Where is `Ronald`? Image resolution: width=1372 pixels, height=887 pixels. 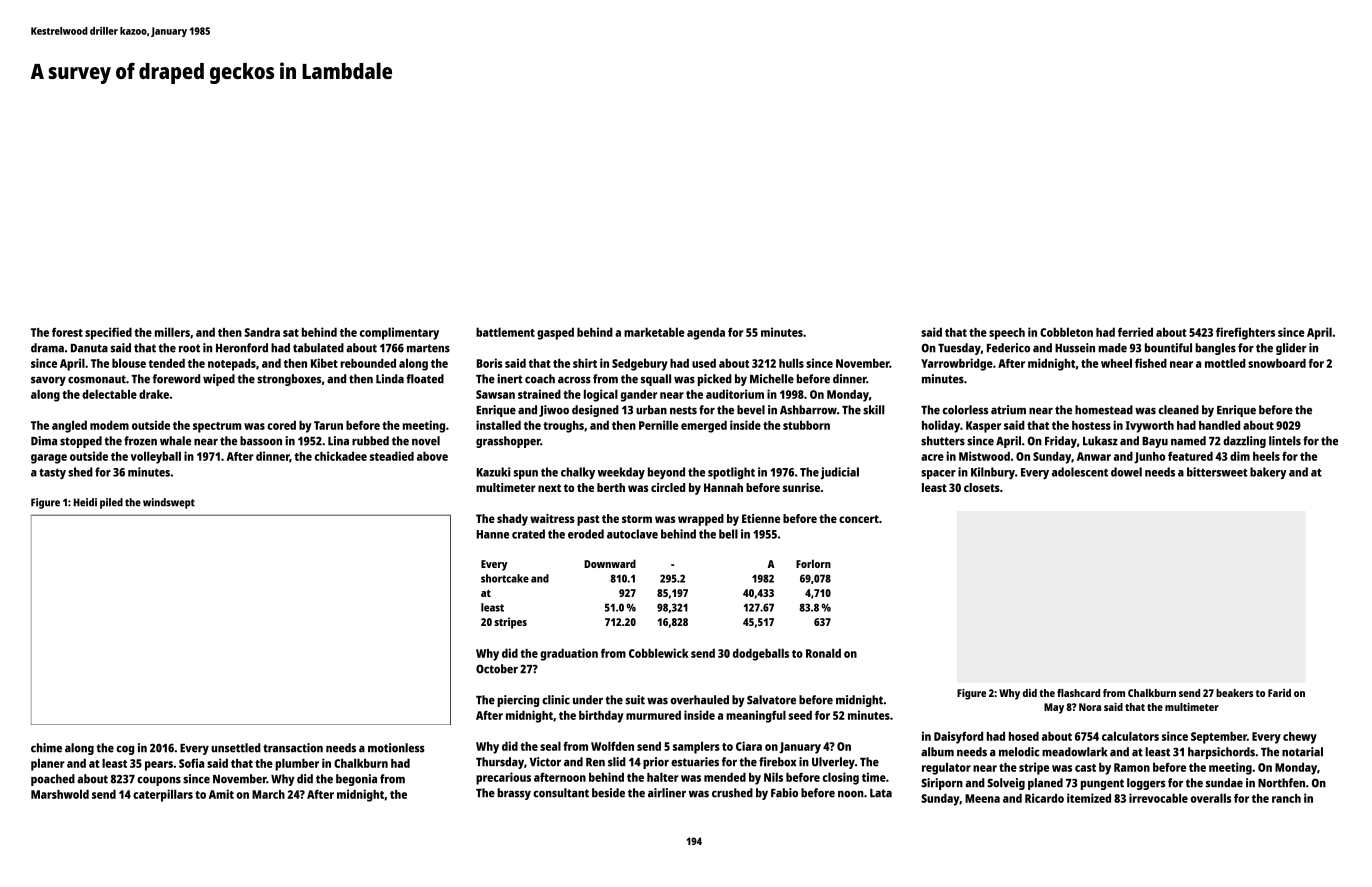
Ronald is located at coordinates (823, 653).
